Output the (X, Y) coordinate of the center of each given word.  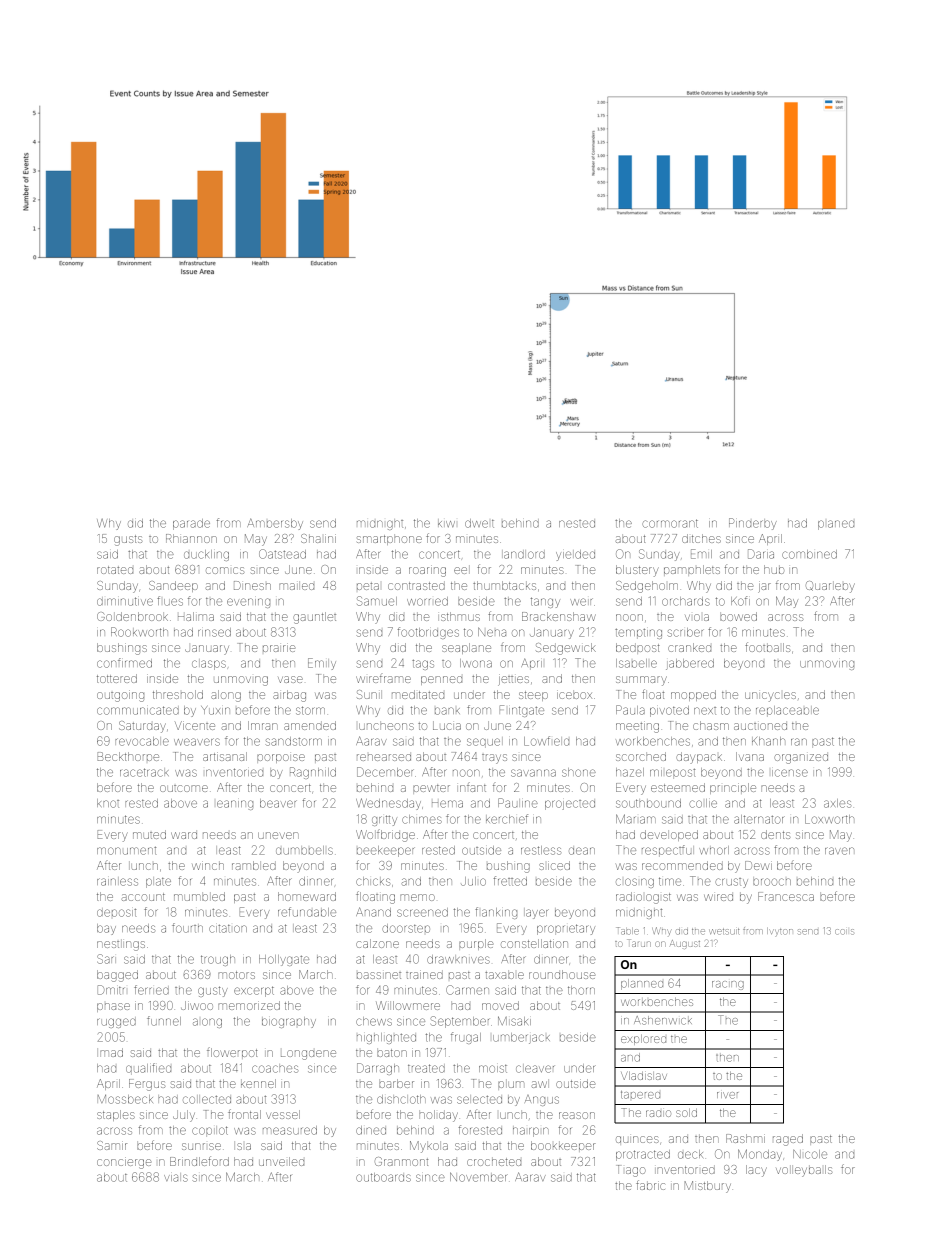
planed (836, 525)
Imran (263, 725)
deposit (116, 913)
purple (476, 944)
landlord (524, 555)
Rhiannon (191, 538)
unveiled (281, 1161)
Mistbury (707, 1187)
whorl (714, 850)
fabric (650, 1185)
